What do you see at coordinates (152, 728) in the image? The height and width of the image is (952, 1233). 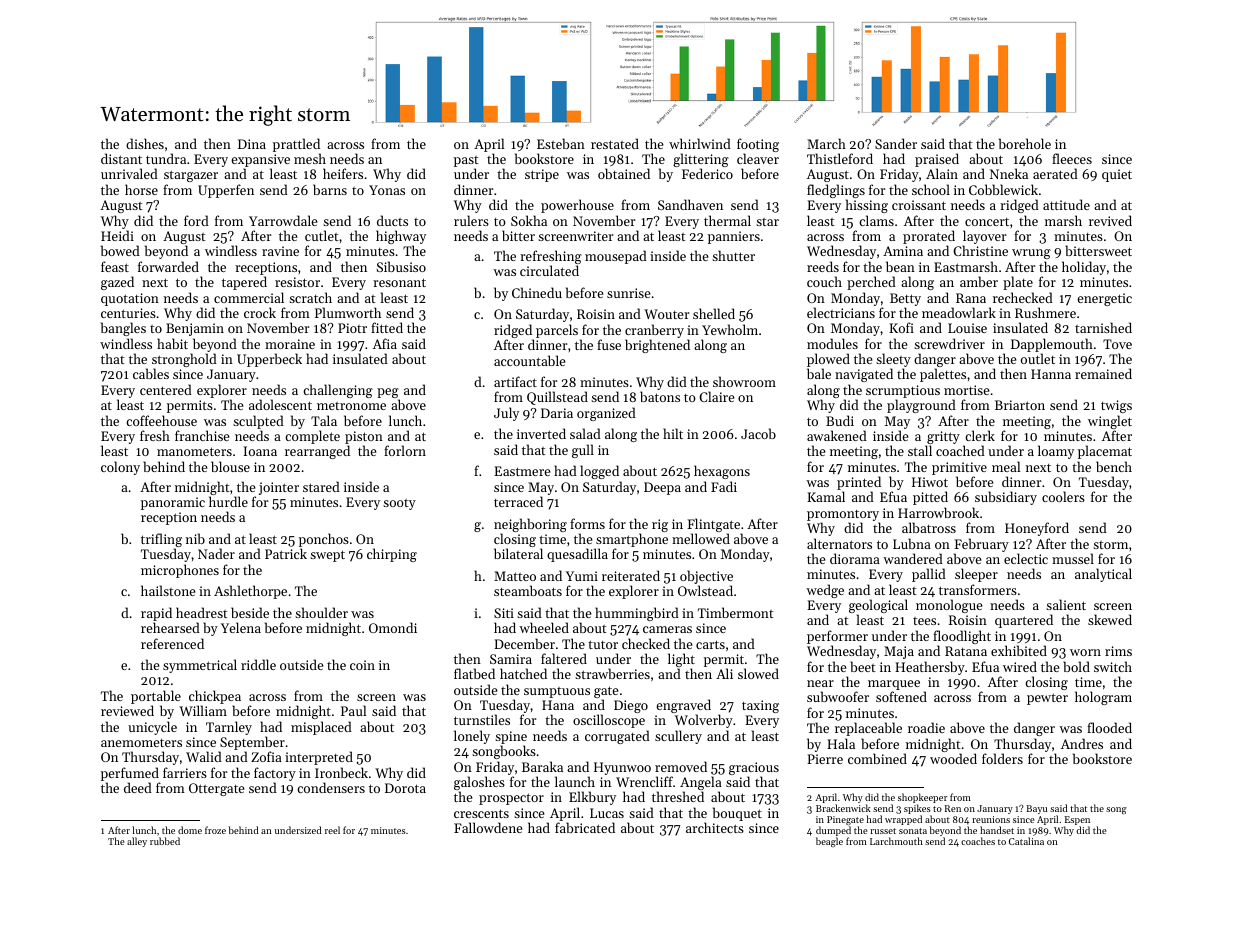 I see `unicycle` at bounding box center [152, 728].
